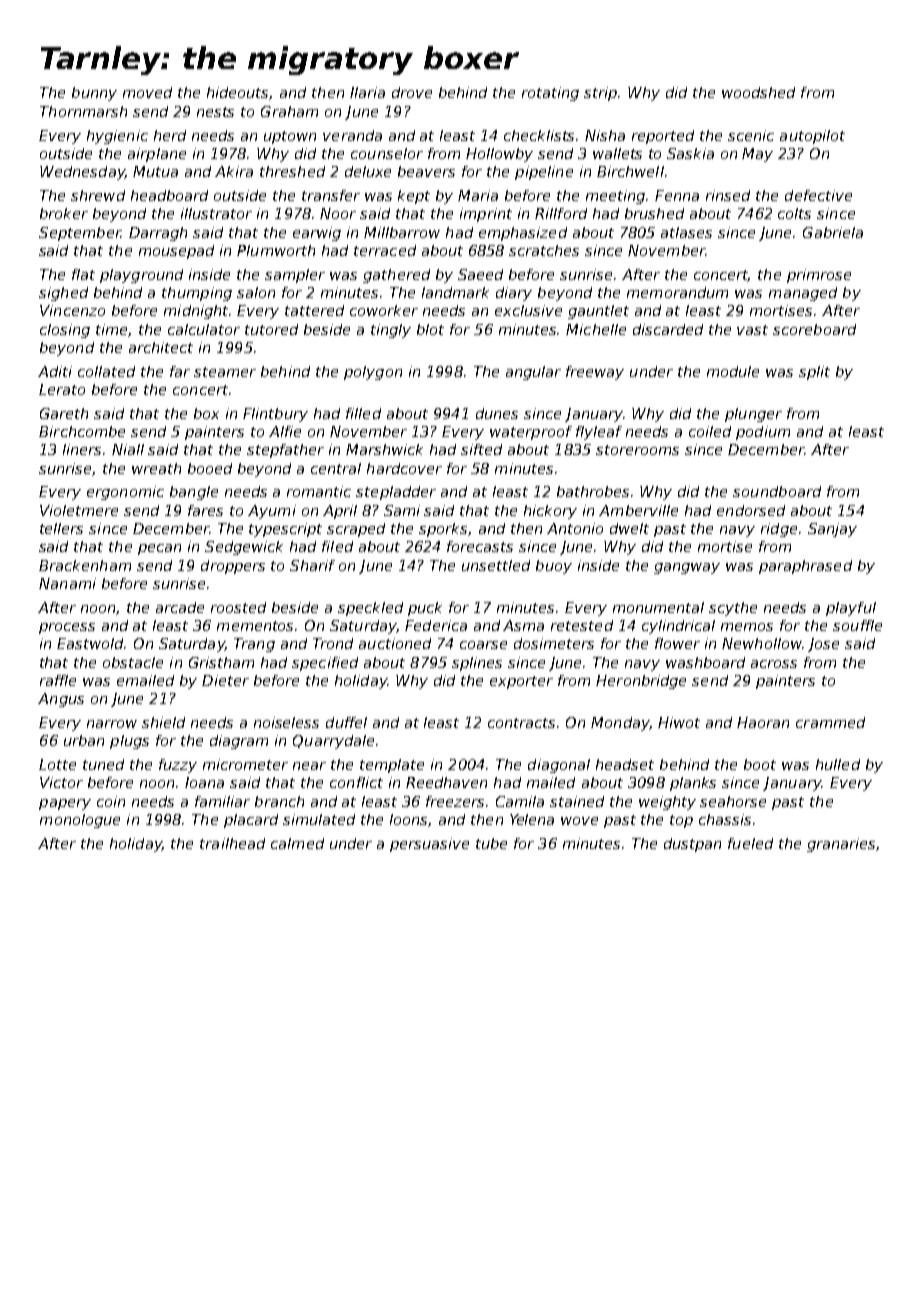  I want to click on strip, so click(600, 94).
